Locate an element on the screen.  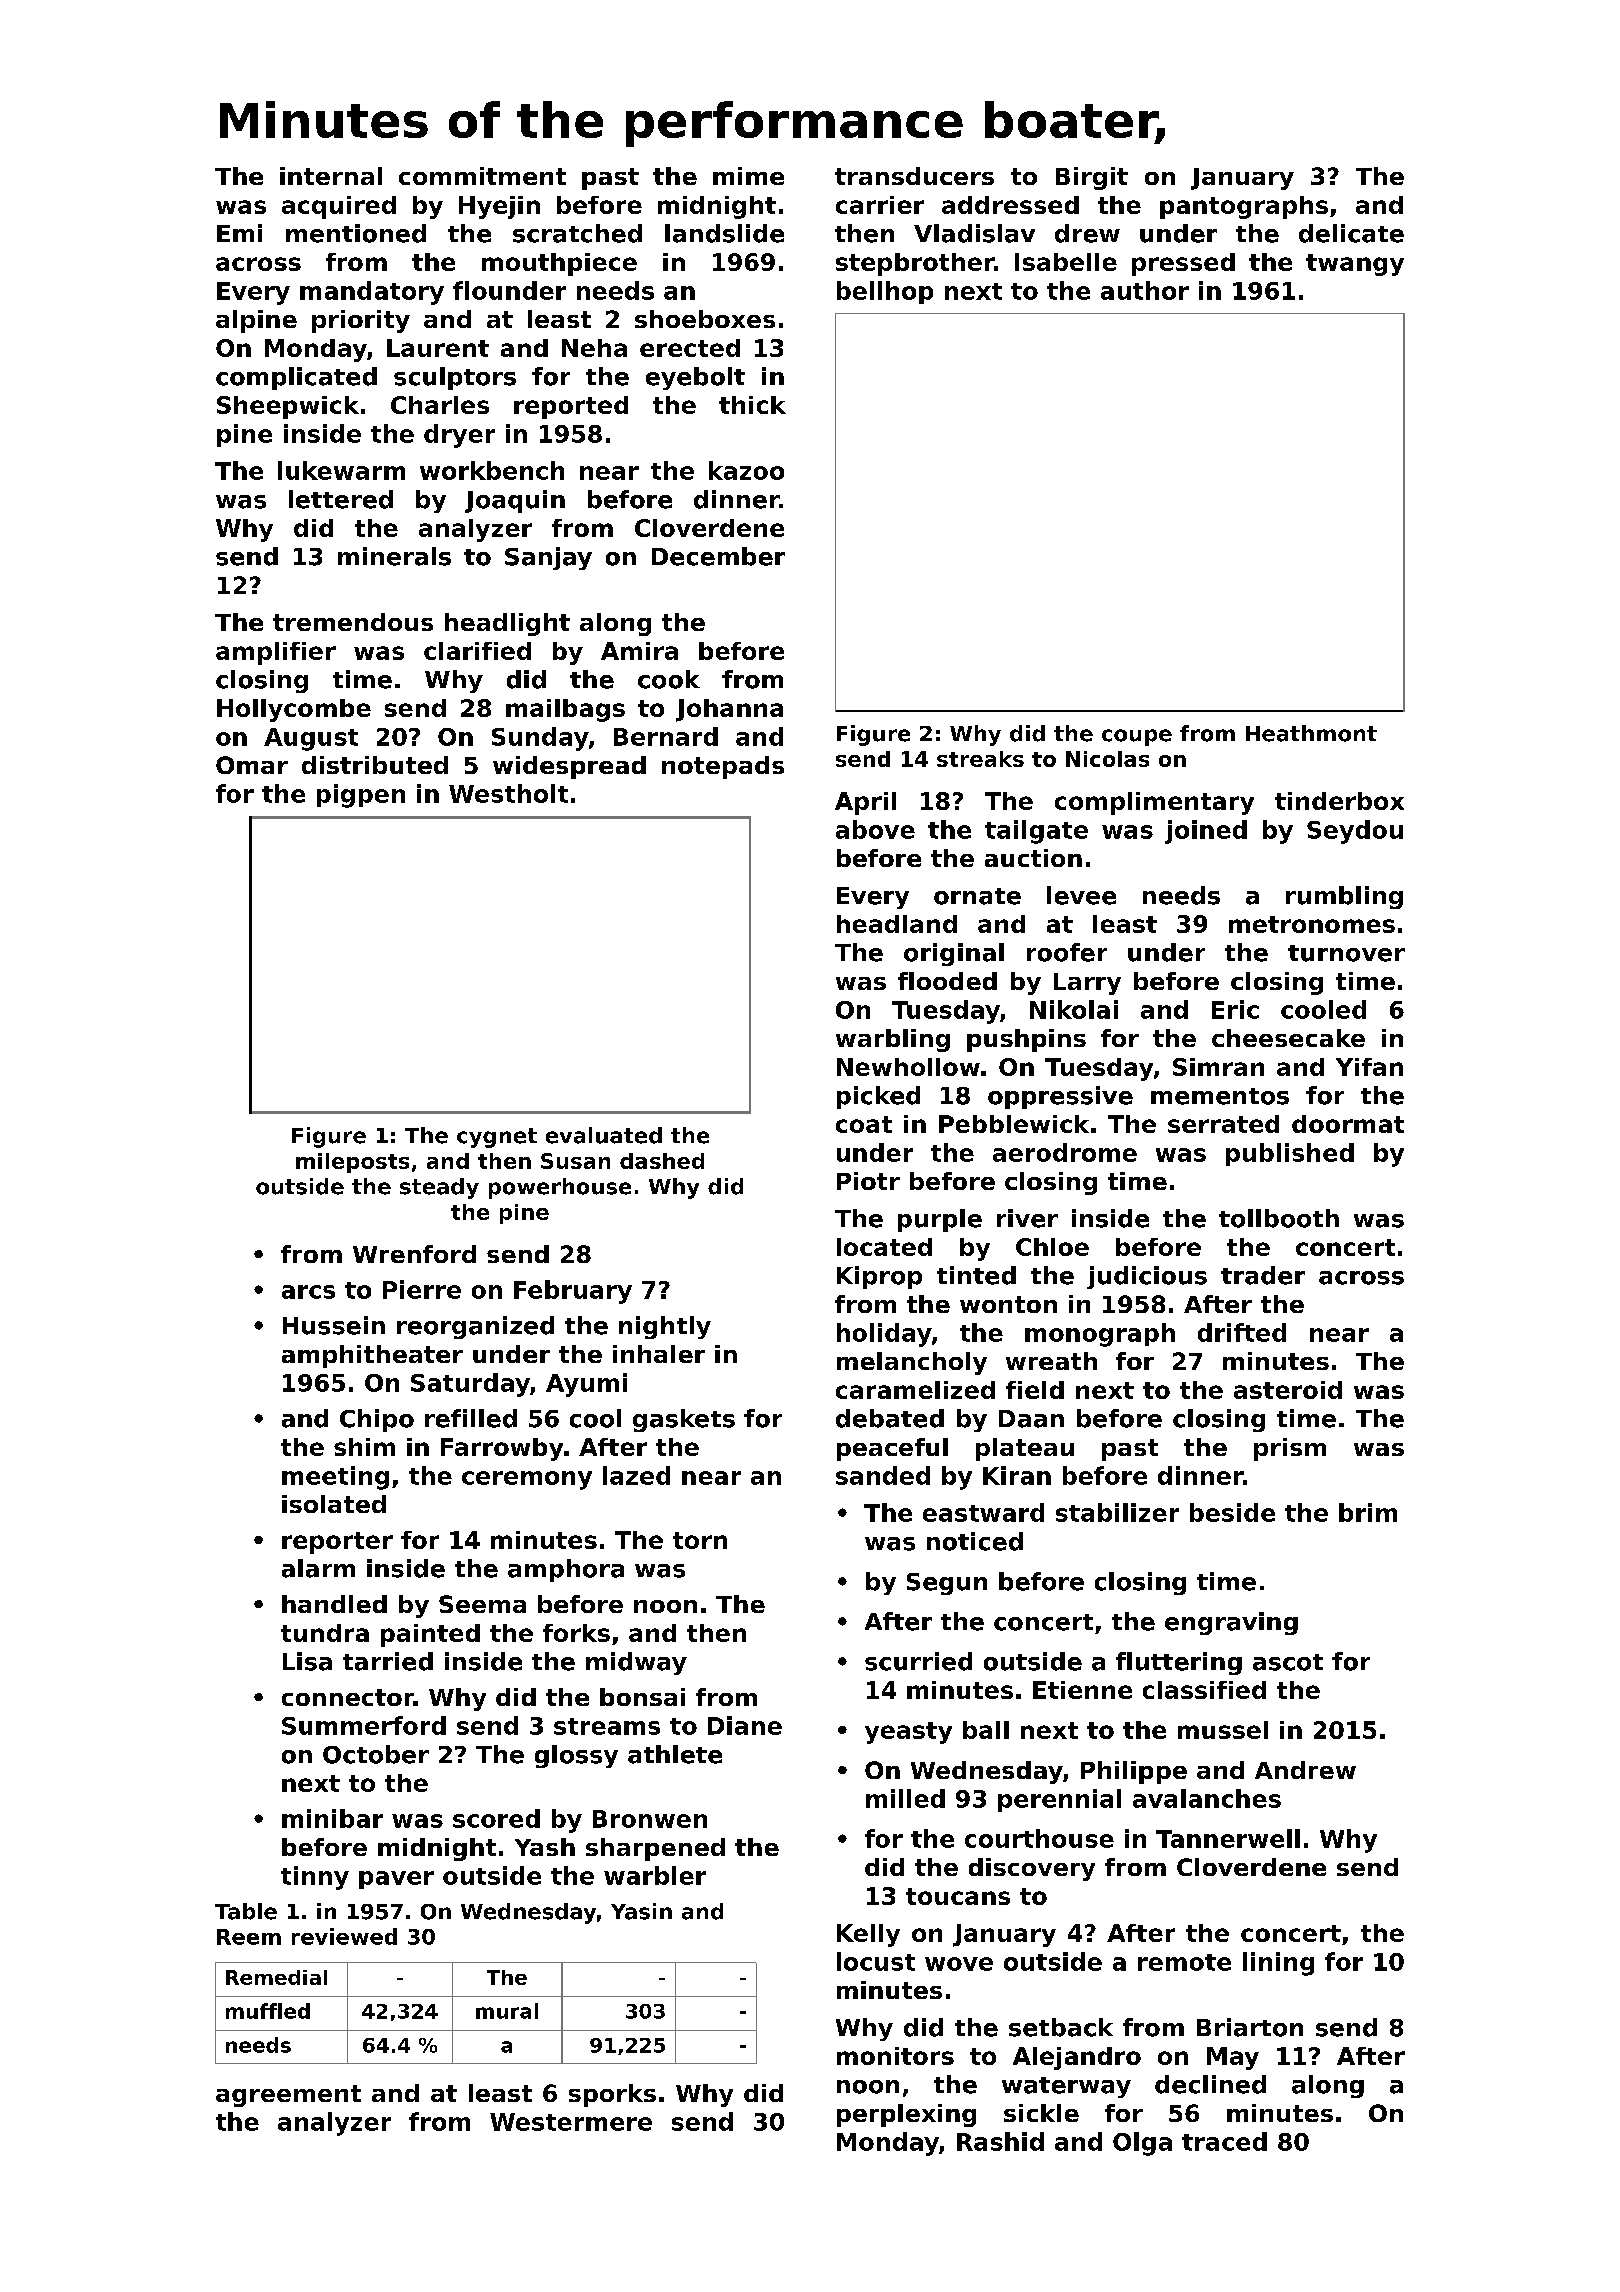
December is located at coordinates (718, 556).
